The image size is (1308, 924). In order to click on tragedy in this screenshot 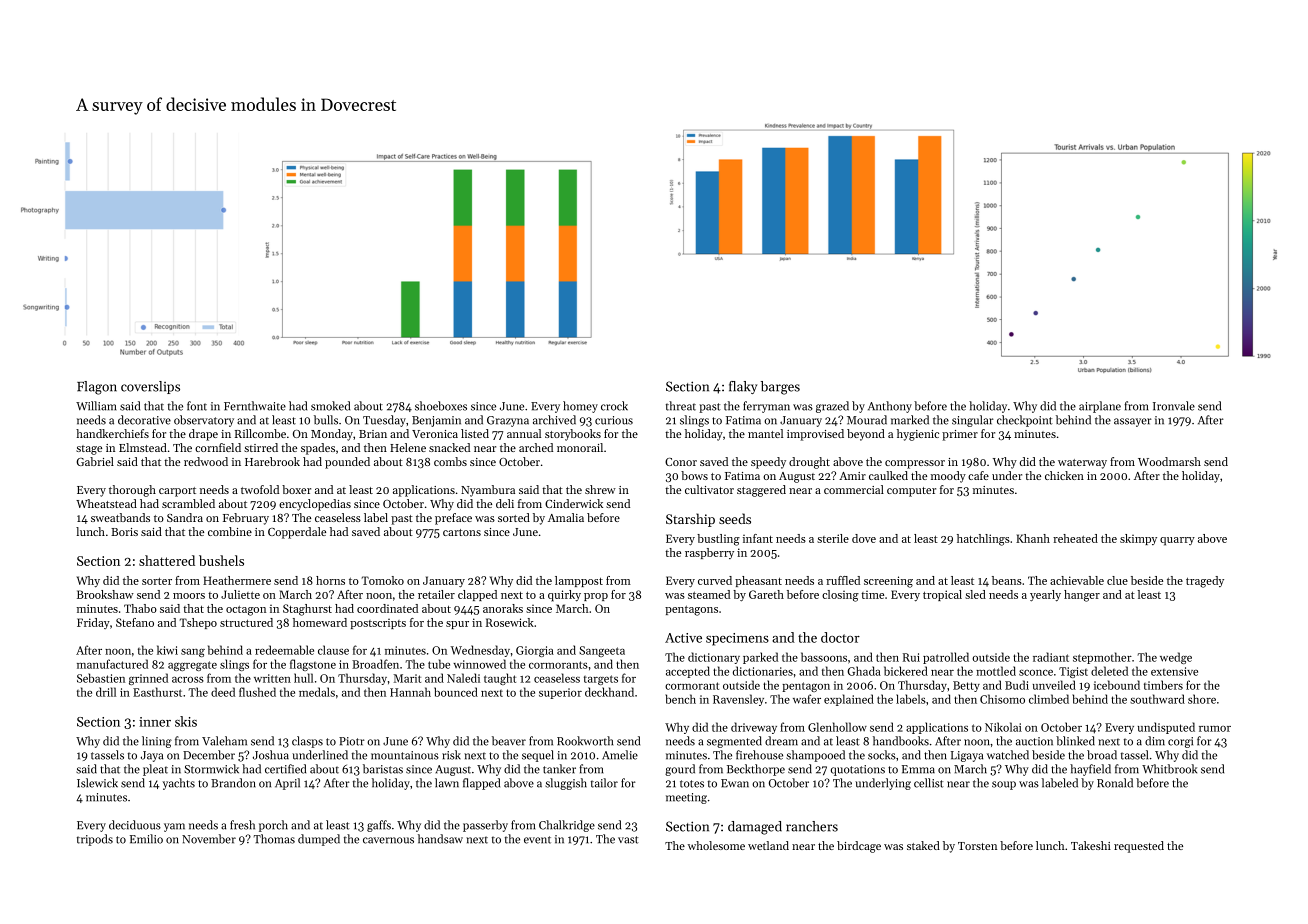, I will do `click(1205, 582)`.
